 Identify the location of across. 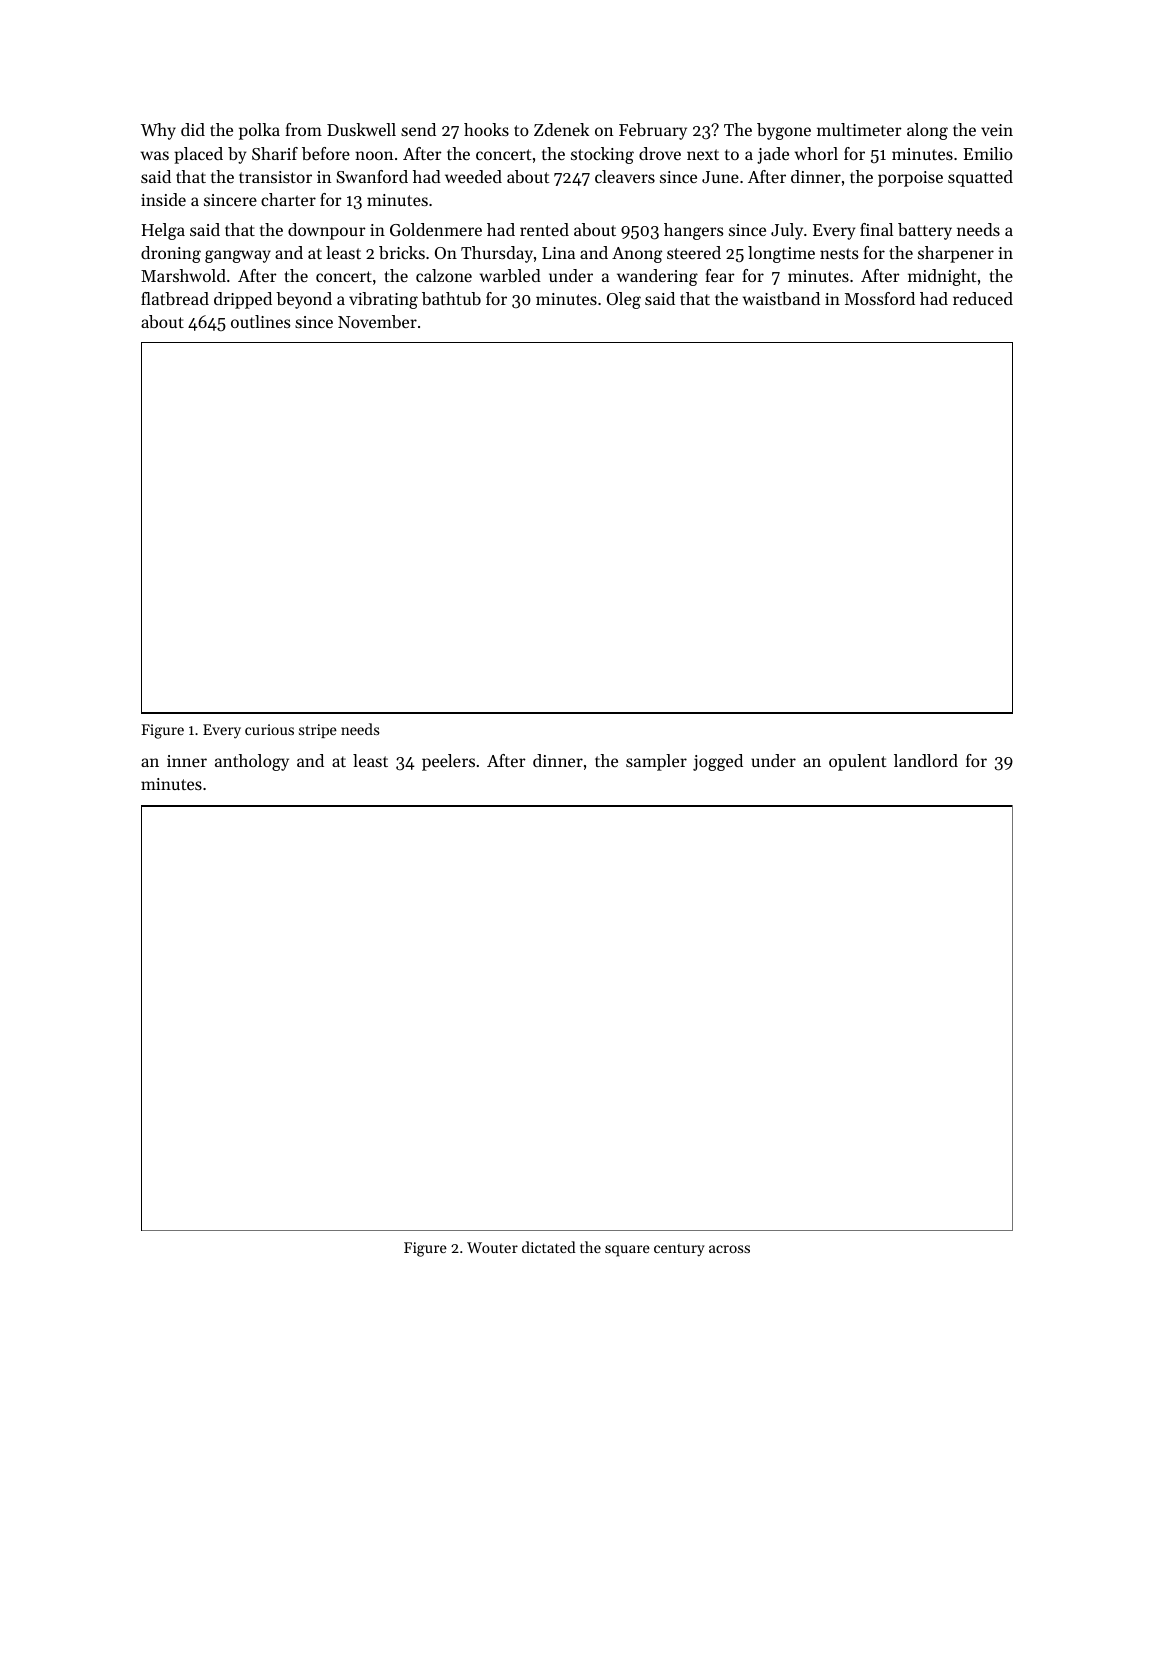
(729, 1249).
